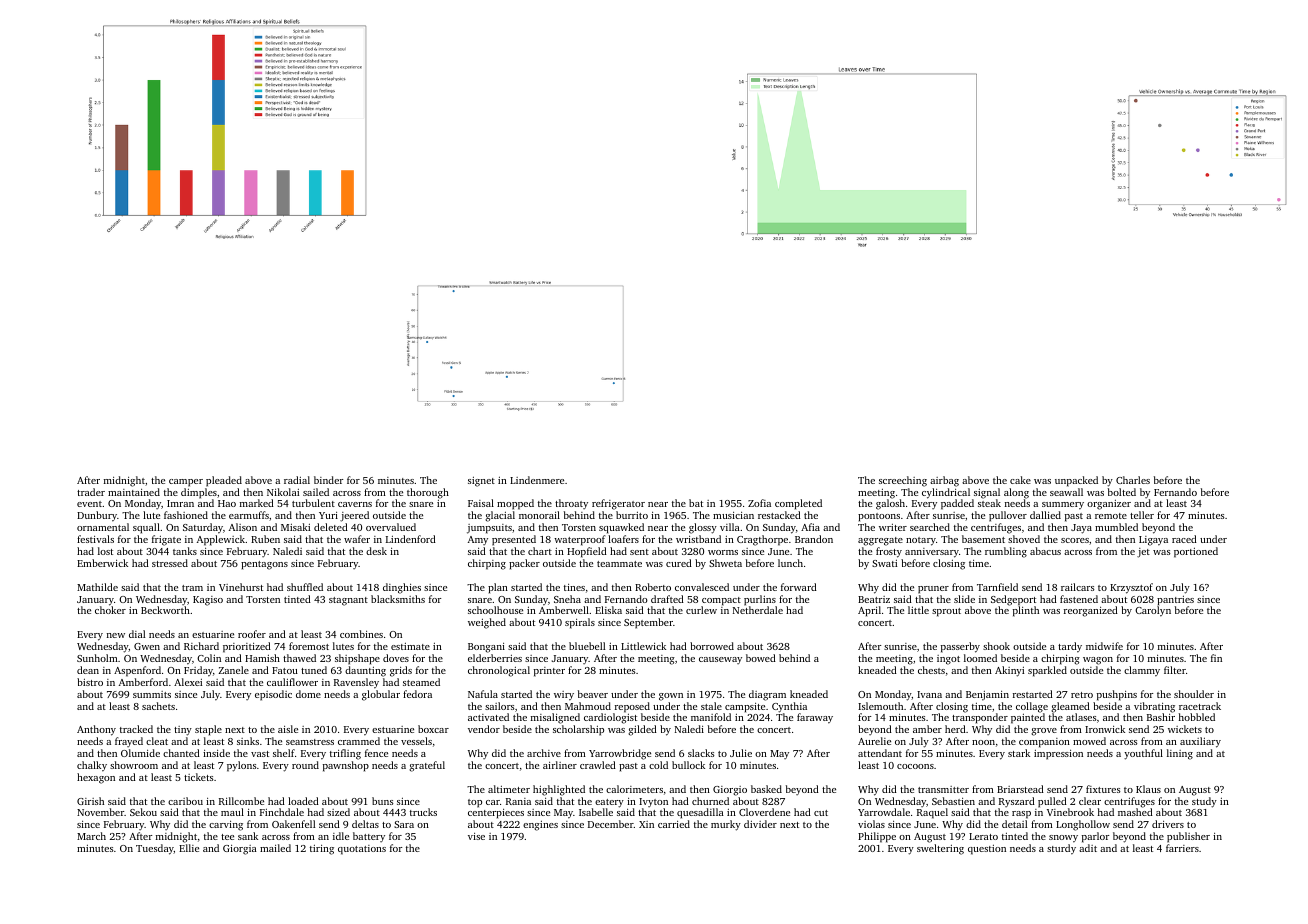 This image has width=1308, height=924. Describe the element at coordinates (1020, 480) in the image. I see `cake` at that location.
